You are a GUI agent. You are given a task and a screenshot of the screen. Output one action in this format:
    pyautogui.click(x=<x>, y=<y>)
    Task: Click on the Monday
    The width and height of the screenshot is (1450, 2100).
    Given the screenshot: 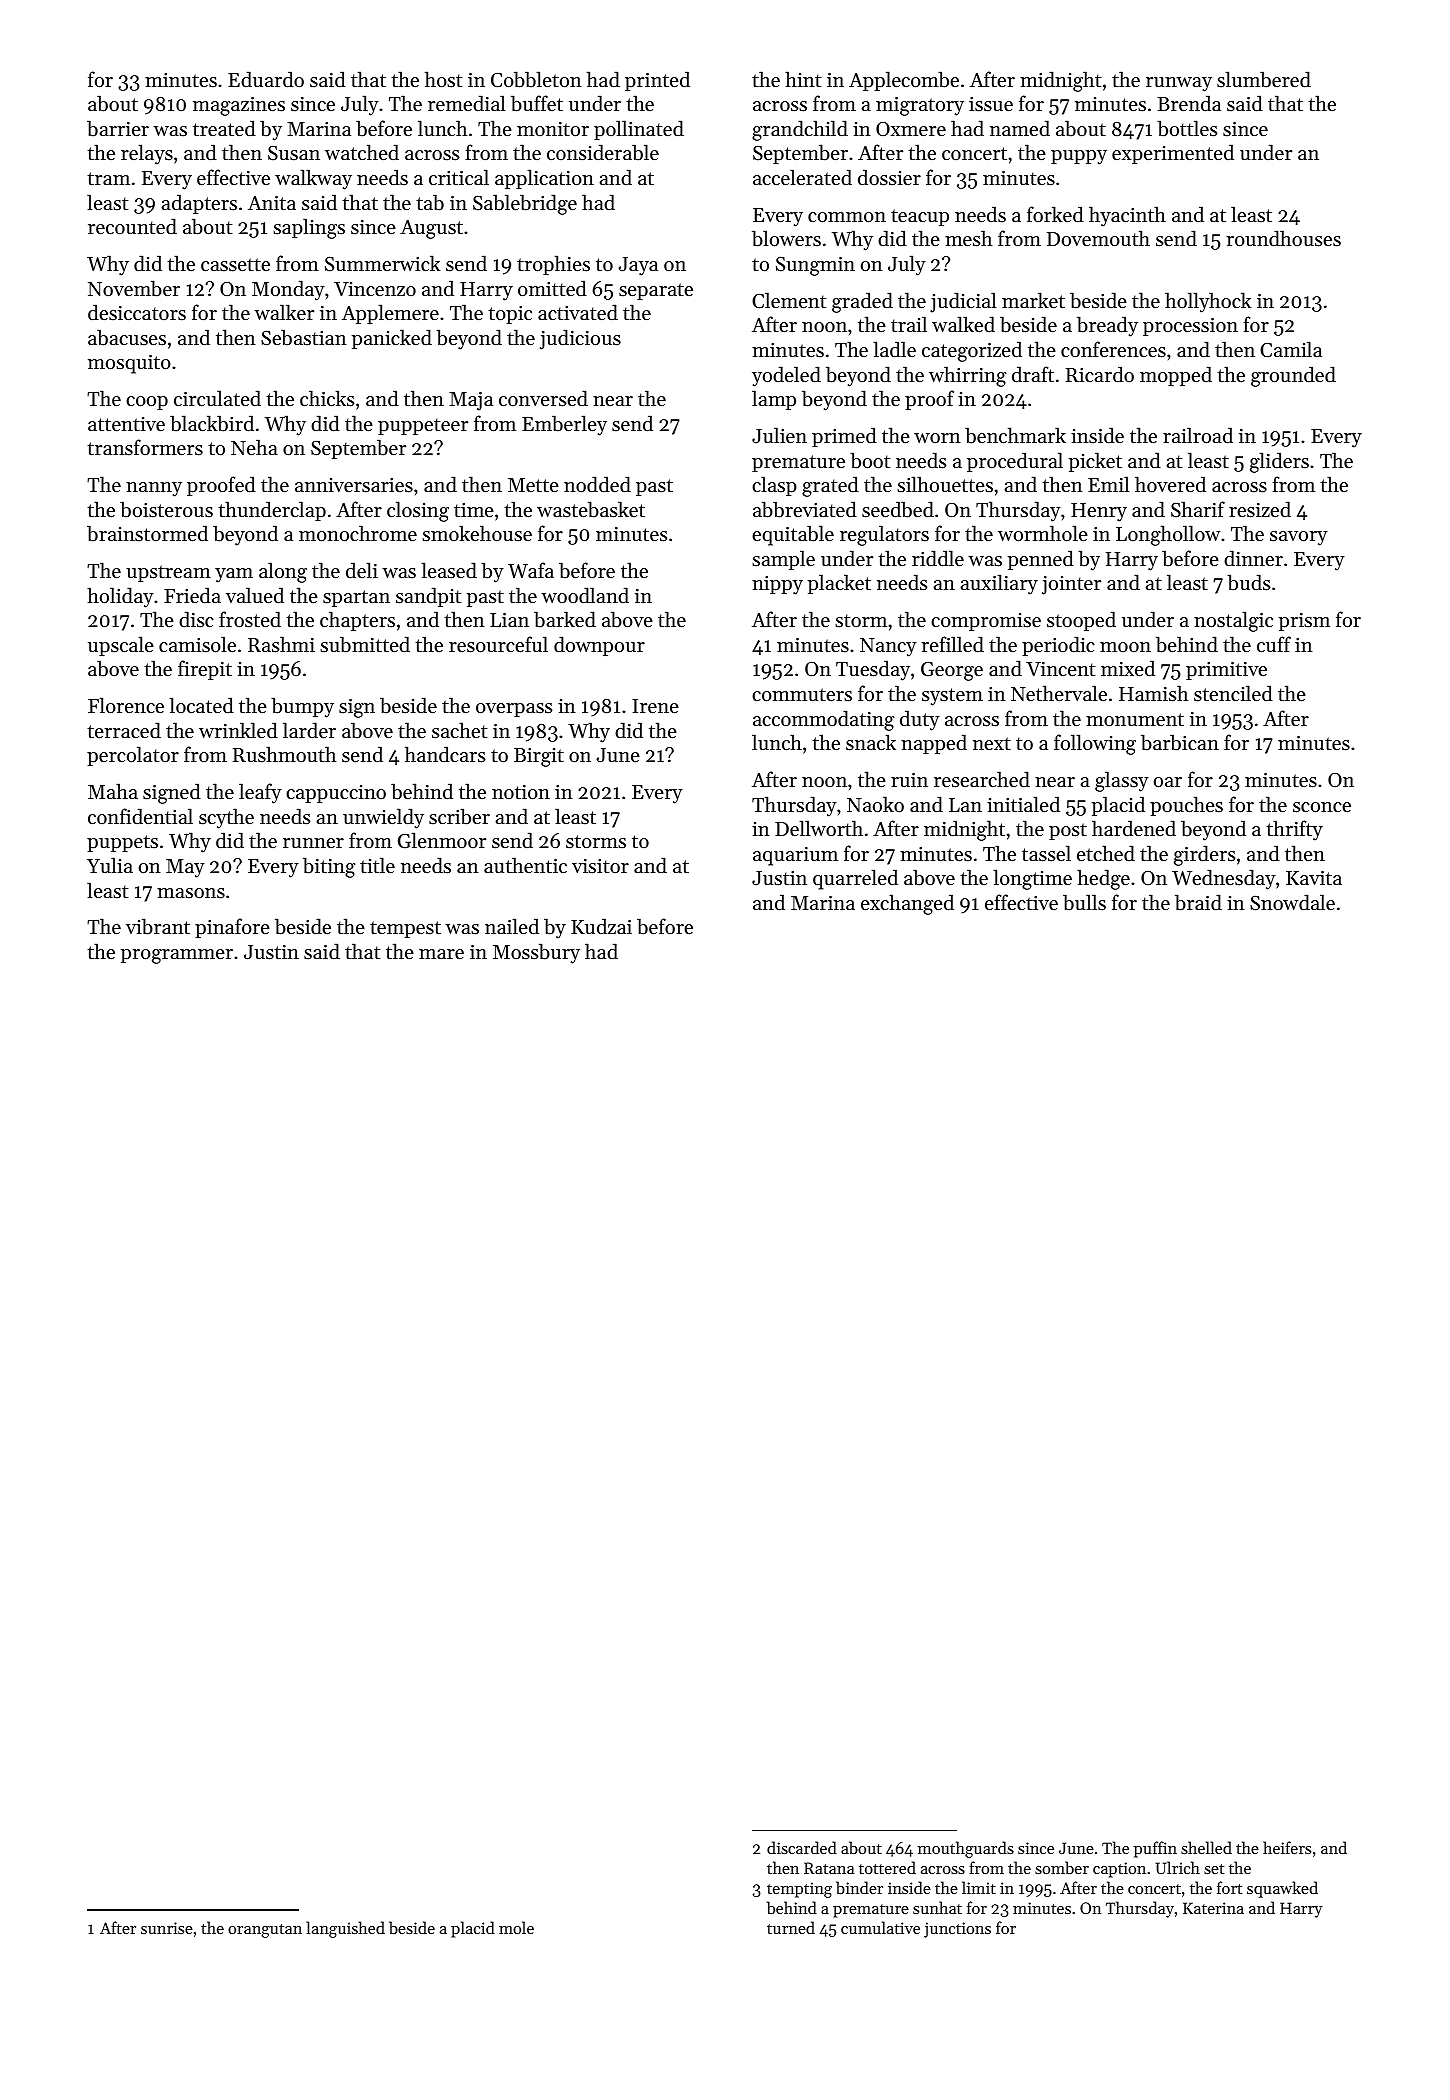 What is the action you would take?
    pyautogui.click(x=288, y=290)
